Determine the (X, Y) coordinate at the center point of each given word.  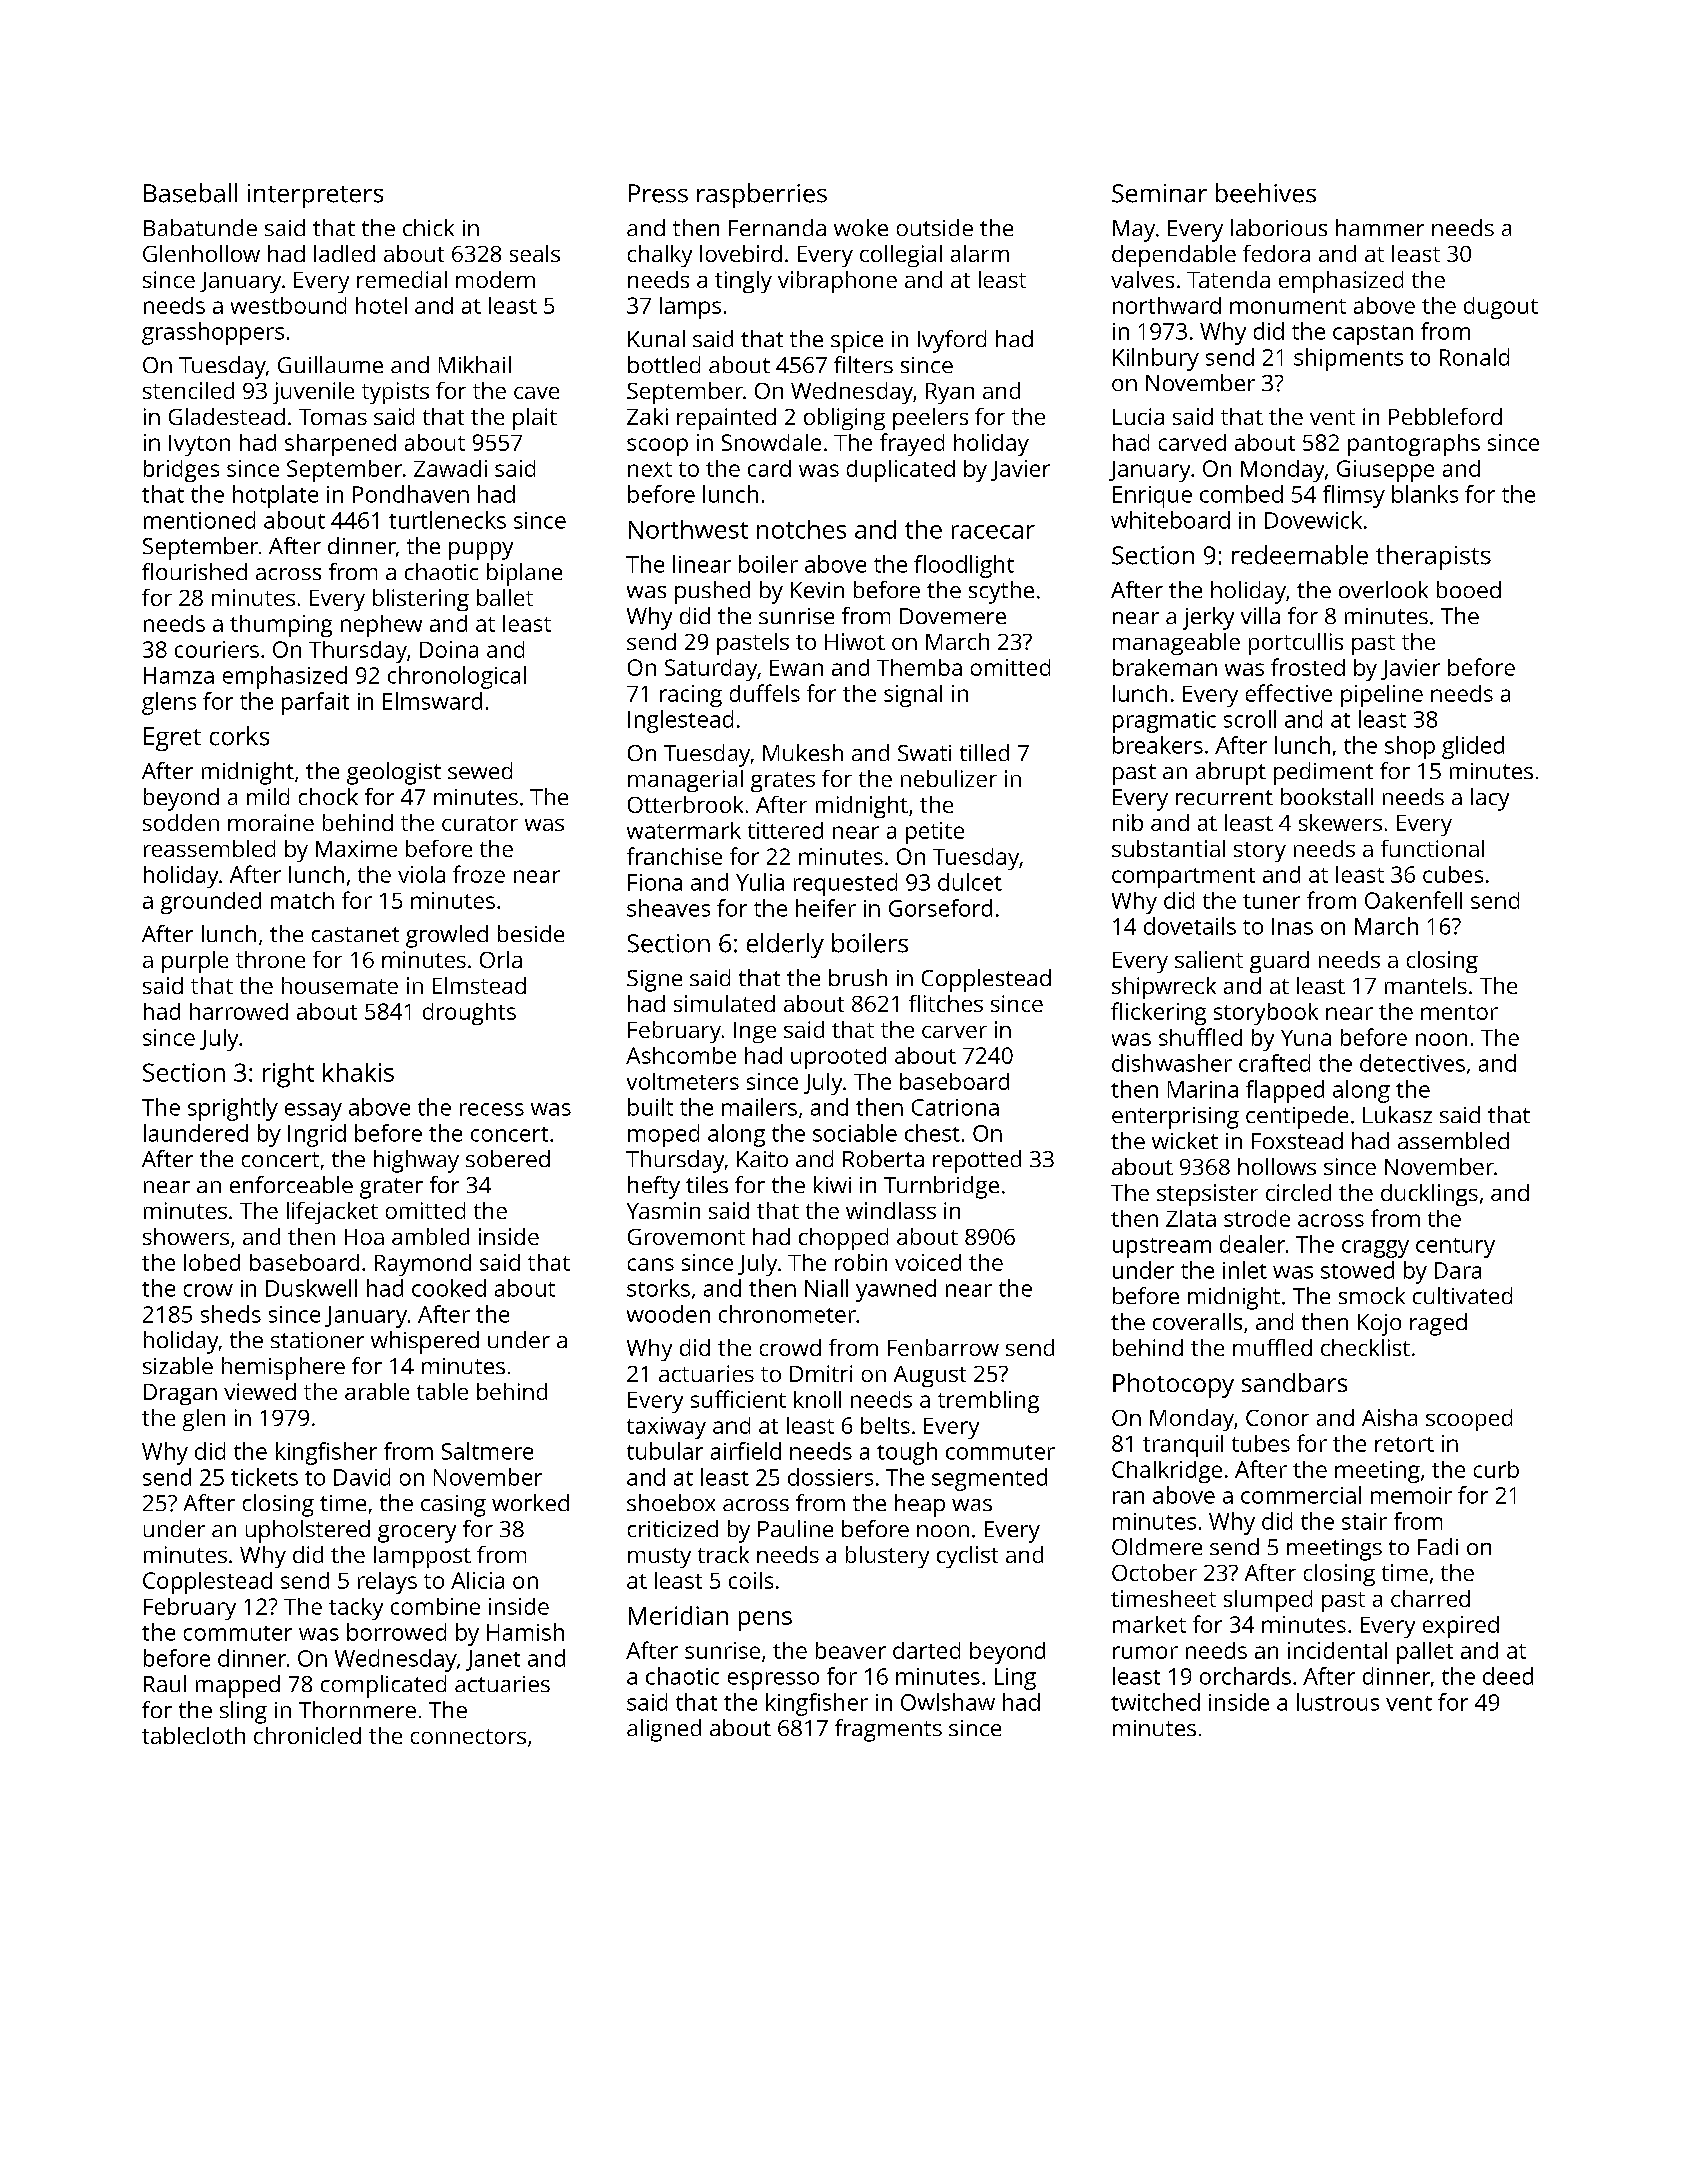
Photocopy (1173, 1385)
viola (421, 874)
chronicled (307, 1735)
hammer (1380, 227)
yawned (896, 1290)
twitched (1155, 1702)
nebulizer (949, 778)
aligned (664, 1730)
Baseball (190, 193)
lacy (1490, 799)
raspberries (762, 195)
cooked (449, 1288)
